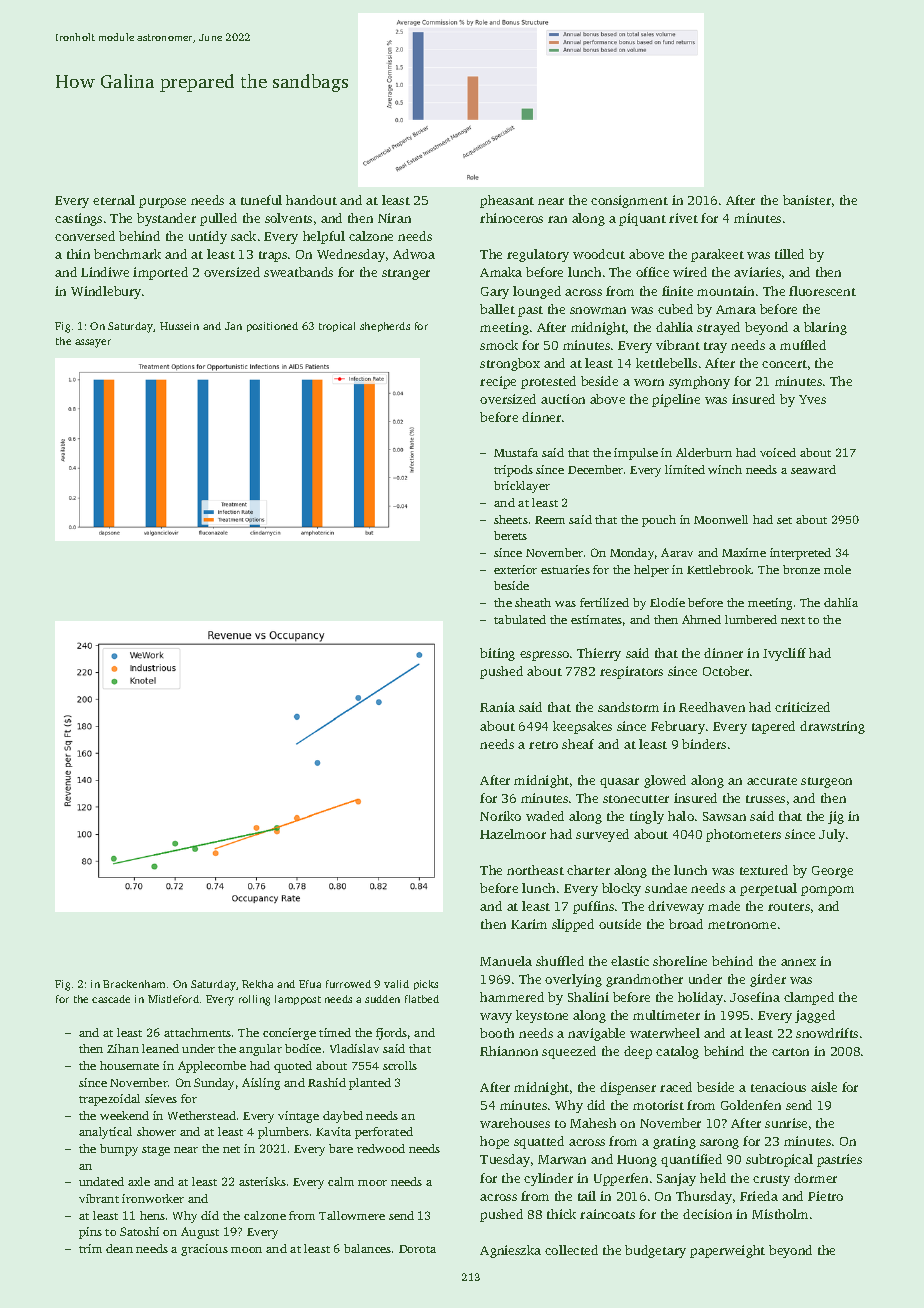 The image size is (924, 1308). I want to click on biting, so click(497, 654).
